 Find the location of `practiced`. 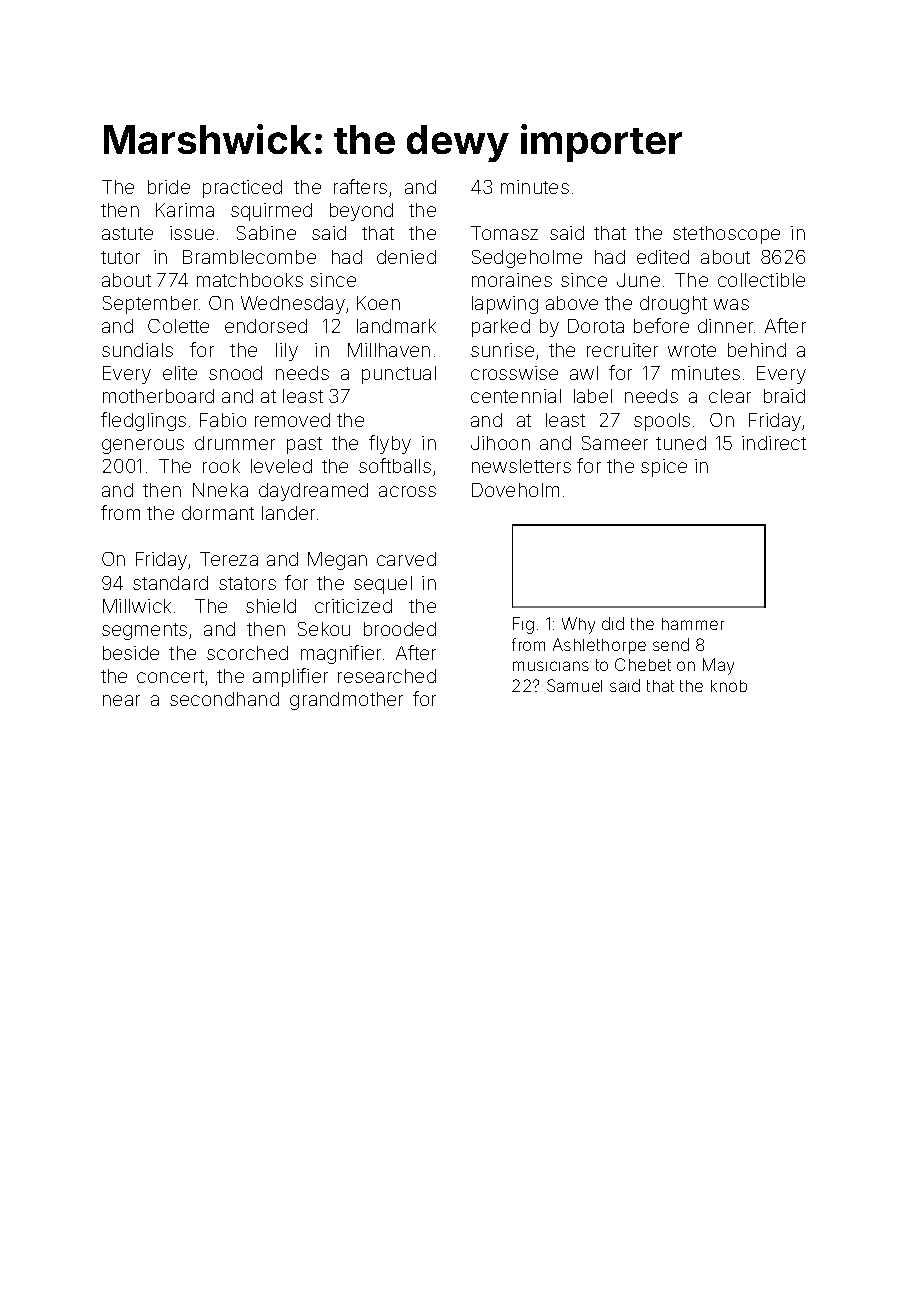

practiced is located at coordinates (242, 189).
